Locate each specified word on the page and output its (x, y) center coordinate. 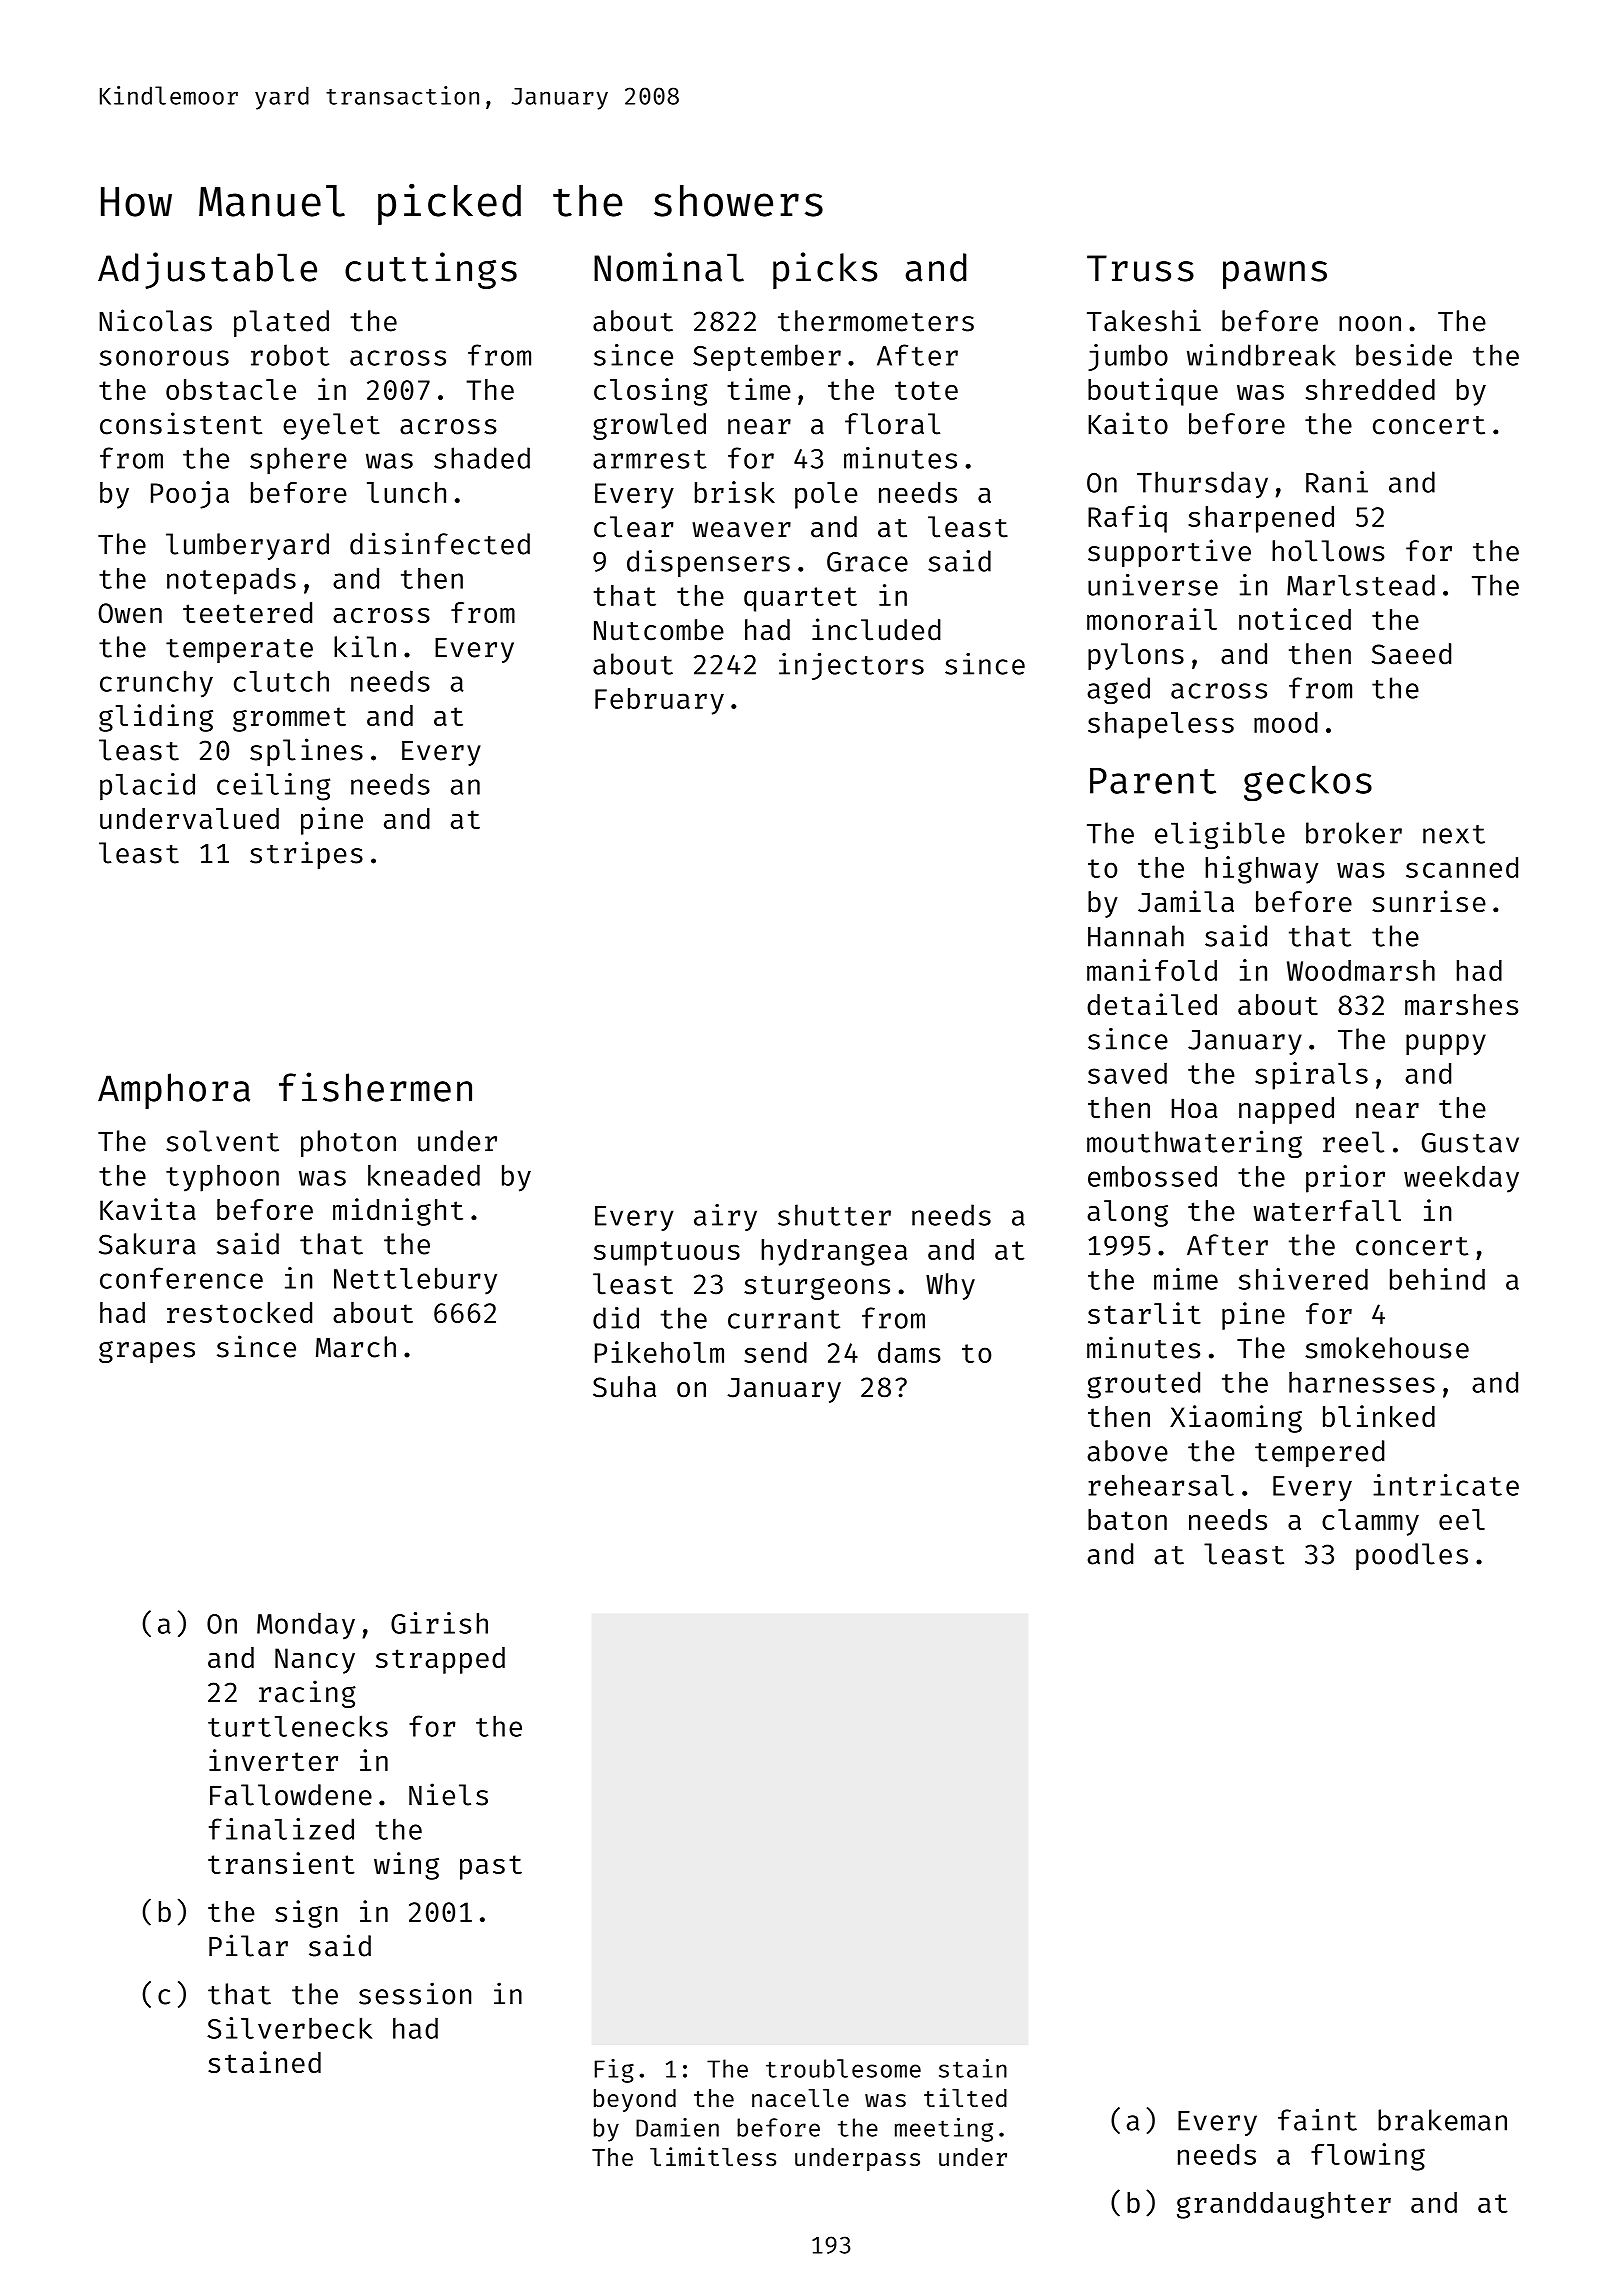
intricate (1446, 1485)
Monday (306, 1626)
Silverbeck (289, 2028)
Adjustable (207, 270)
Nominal (669, 267)
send (775, 1352)
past (491, 1867)
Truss (1140, 268)
